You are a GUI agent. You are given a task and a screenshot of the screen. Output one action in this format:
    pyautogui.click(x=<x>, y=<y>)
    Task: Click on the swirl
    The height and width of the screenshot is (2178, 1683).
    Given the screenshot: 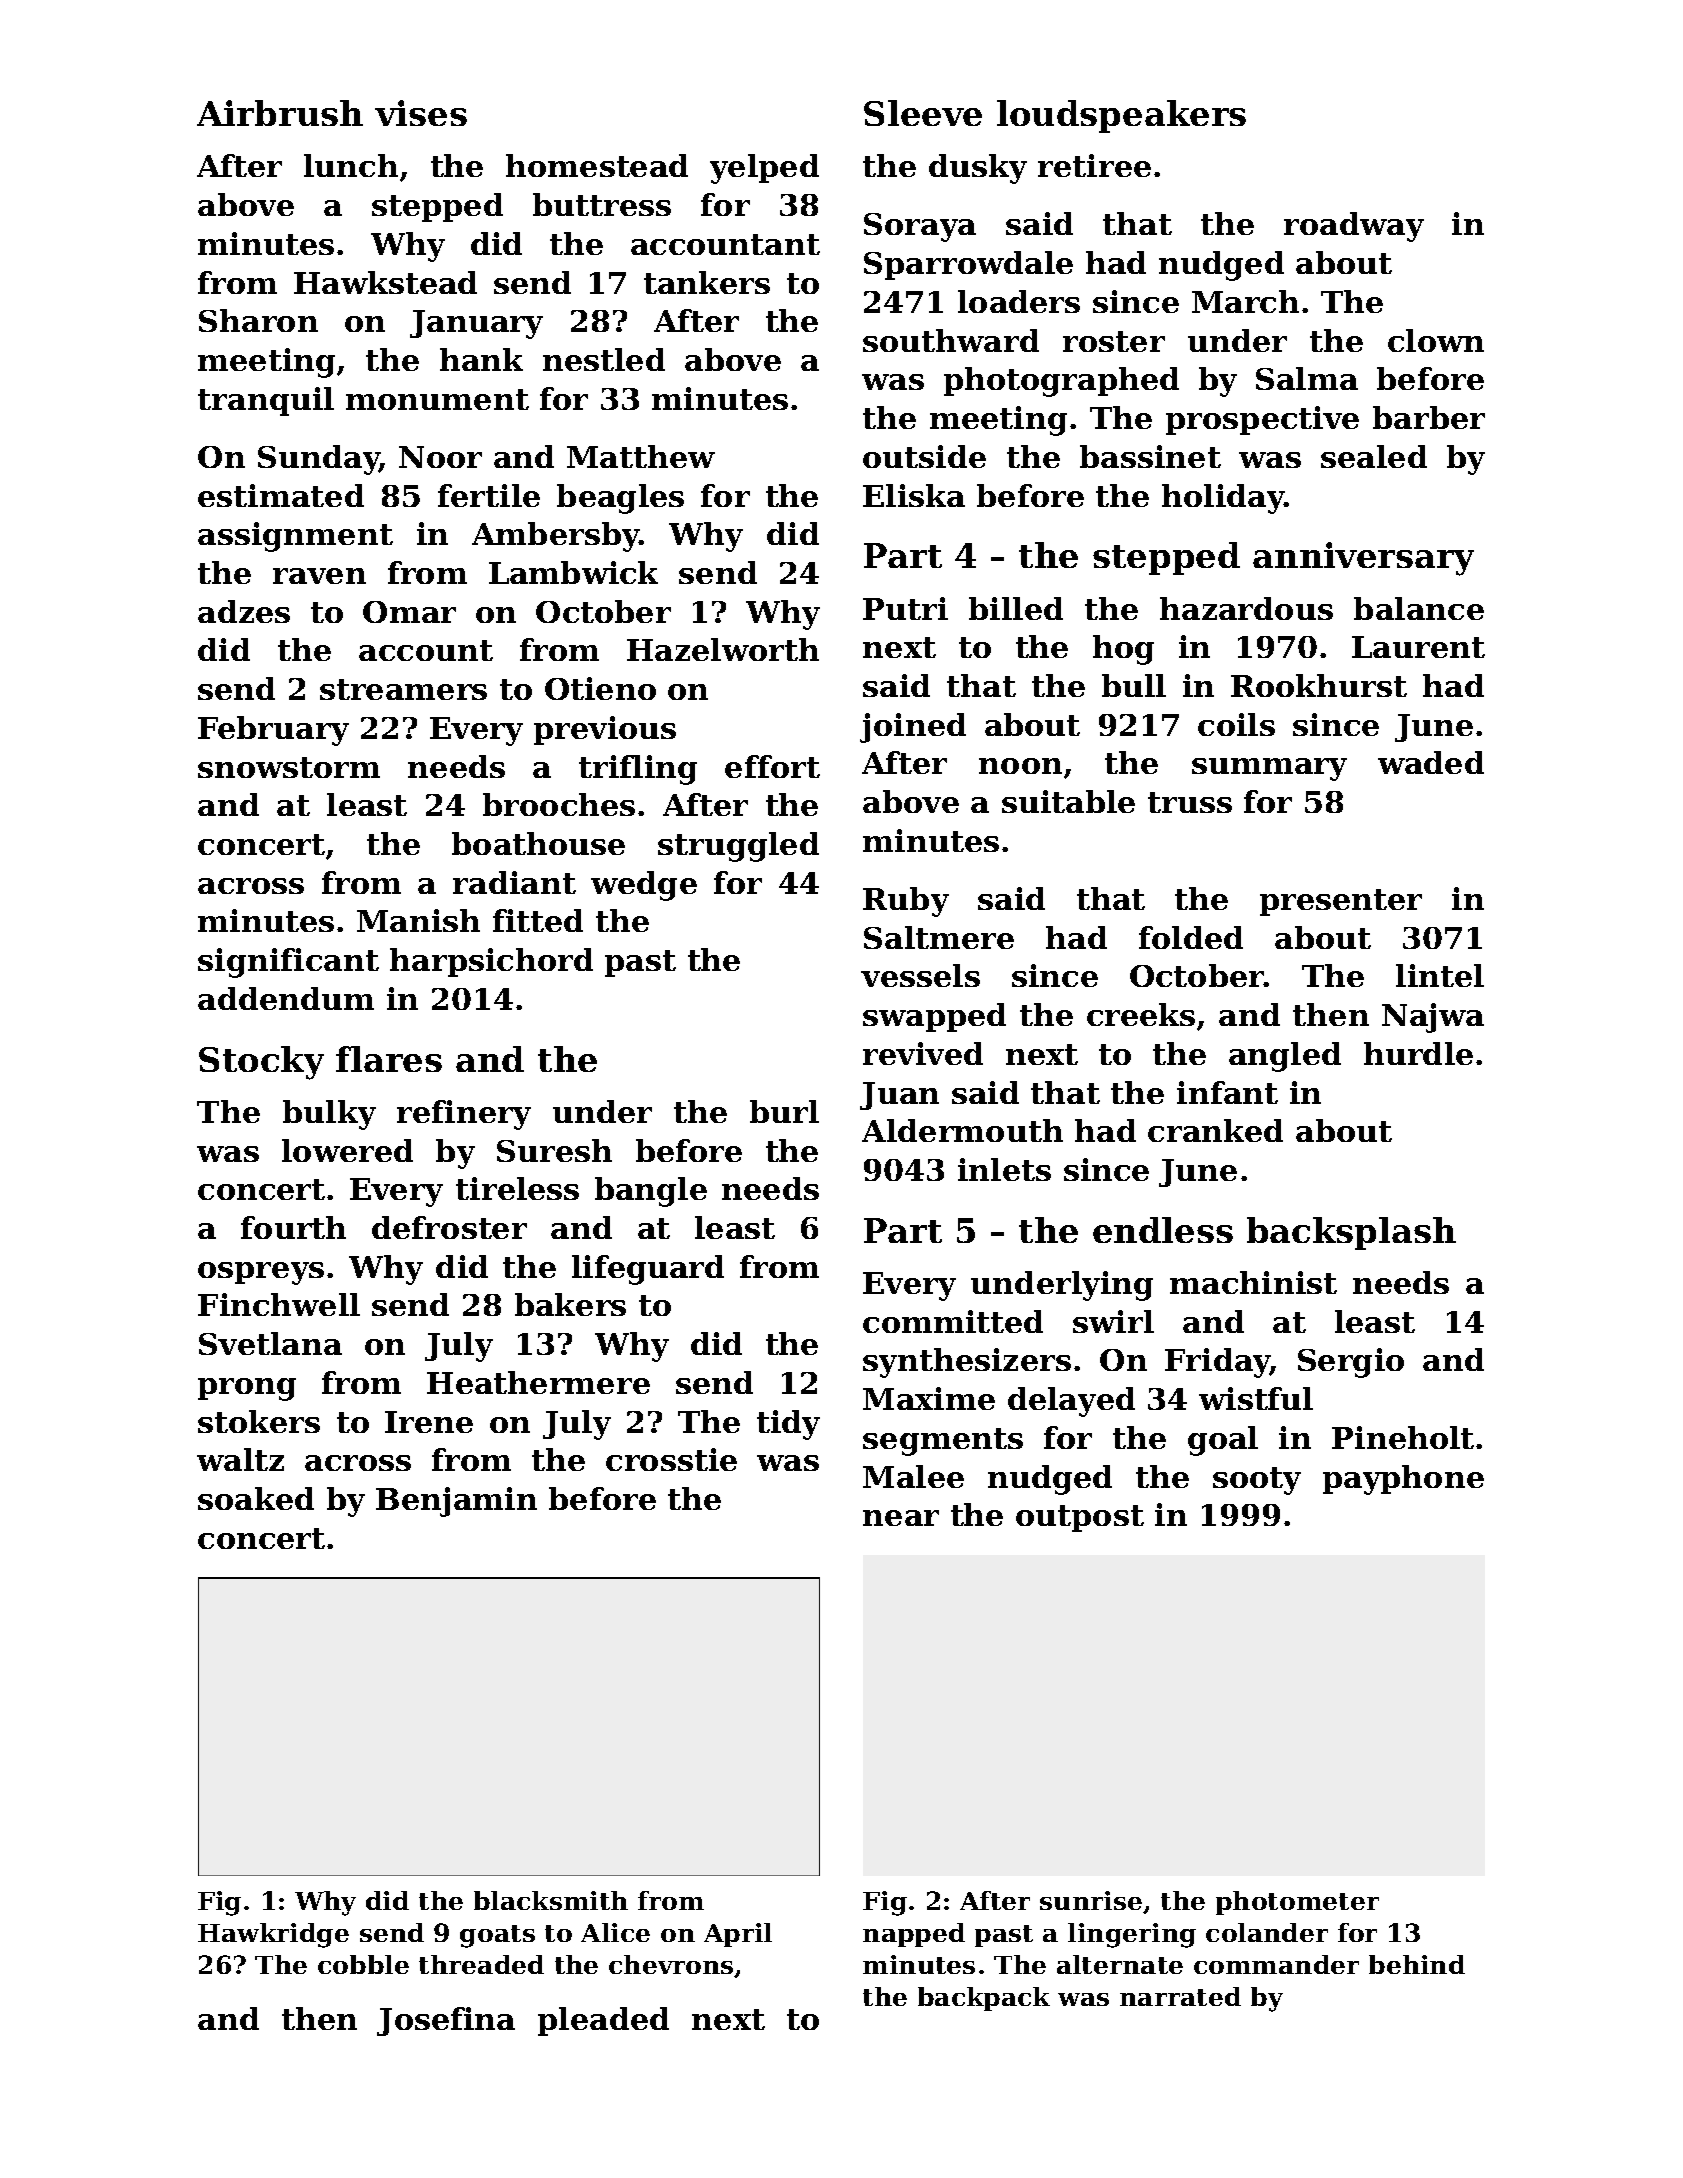 What is the action you would take?
    pyautogui.click(x=1113, y=1321)
